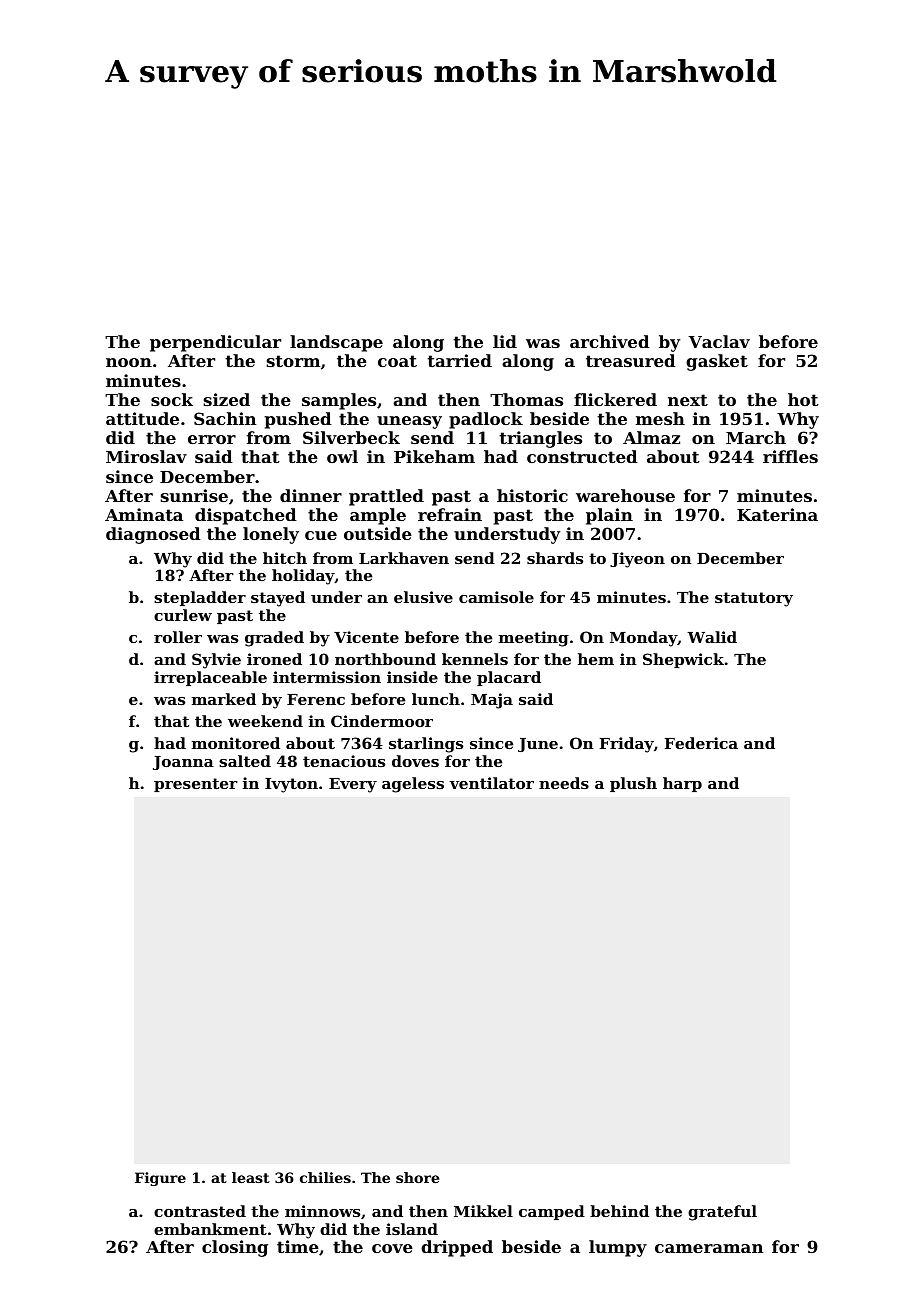  What do you see at coordinates (215, 343) in the image?
I see `perpendicular` at bounding box center [215, 343].
